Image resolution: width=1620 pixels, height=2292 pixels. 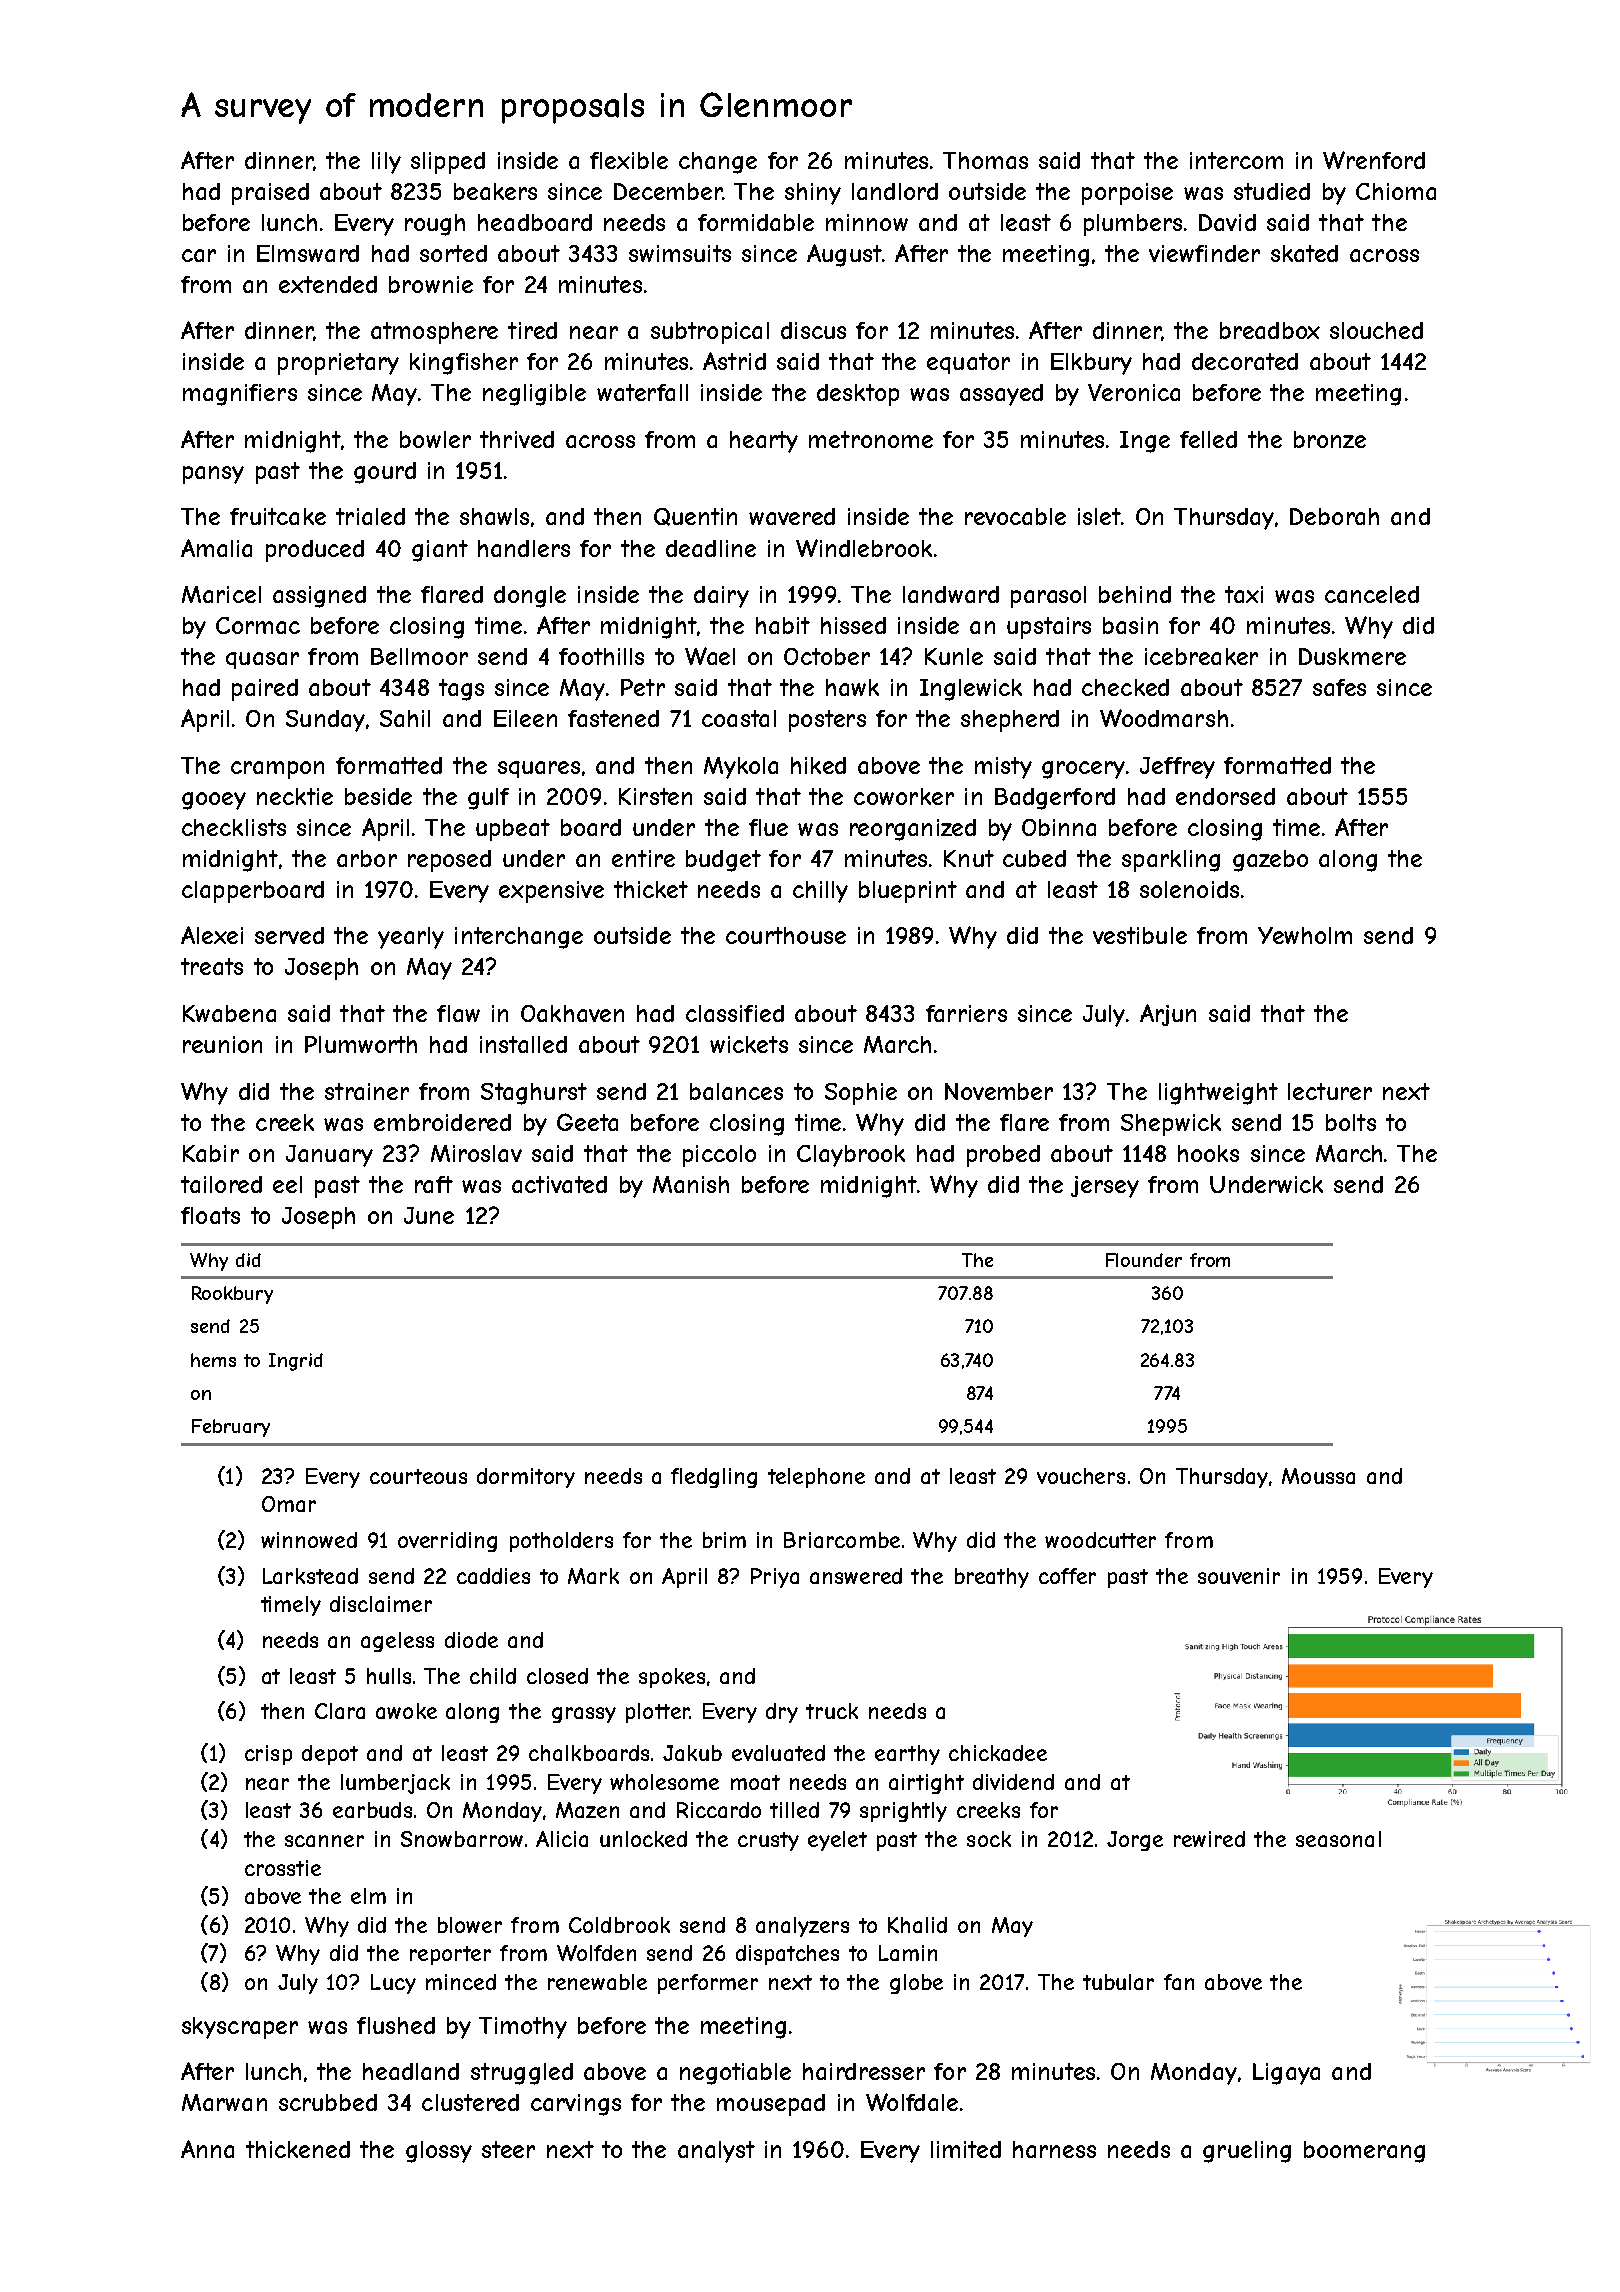 What do you see at coordinates (714, 1478) in the screenshot?
I see `fledgling` at bounding box center [714, 1478].
